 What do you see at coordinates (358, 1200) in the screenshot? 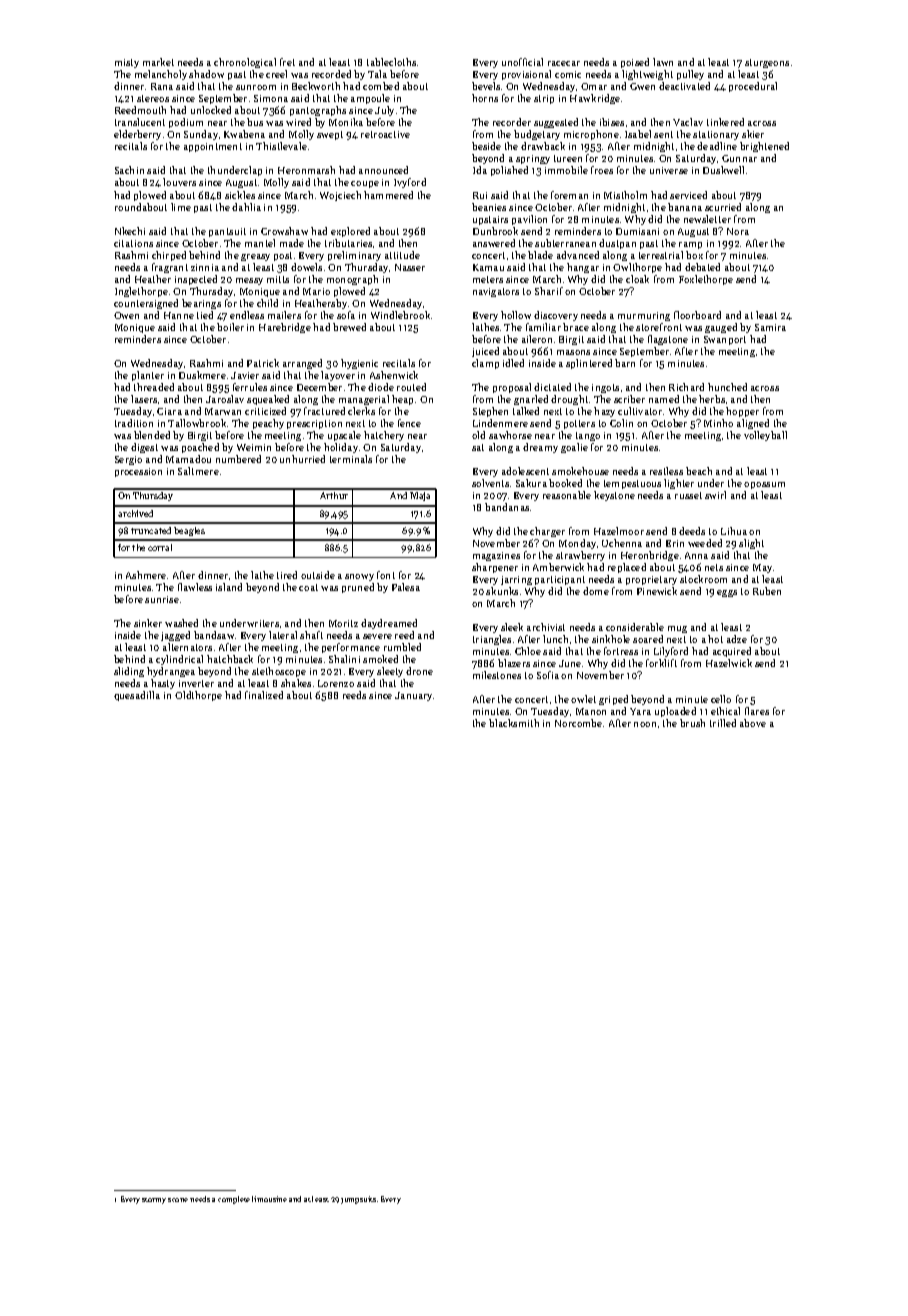
I see `jumpsuits` at bounding box center [358, 1200].
